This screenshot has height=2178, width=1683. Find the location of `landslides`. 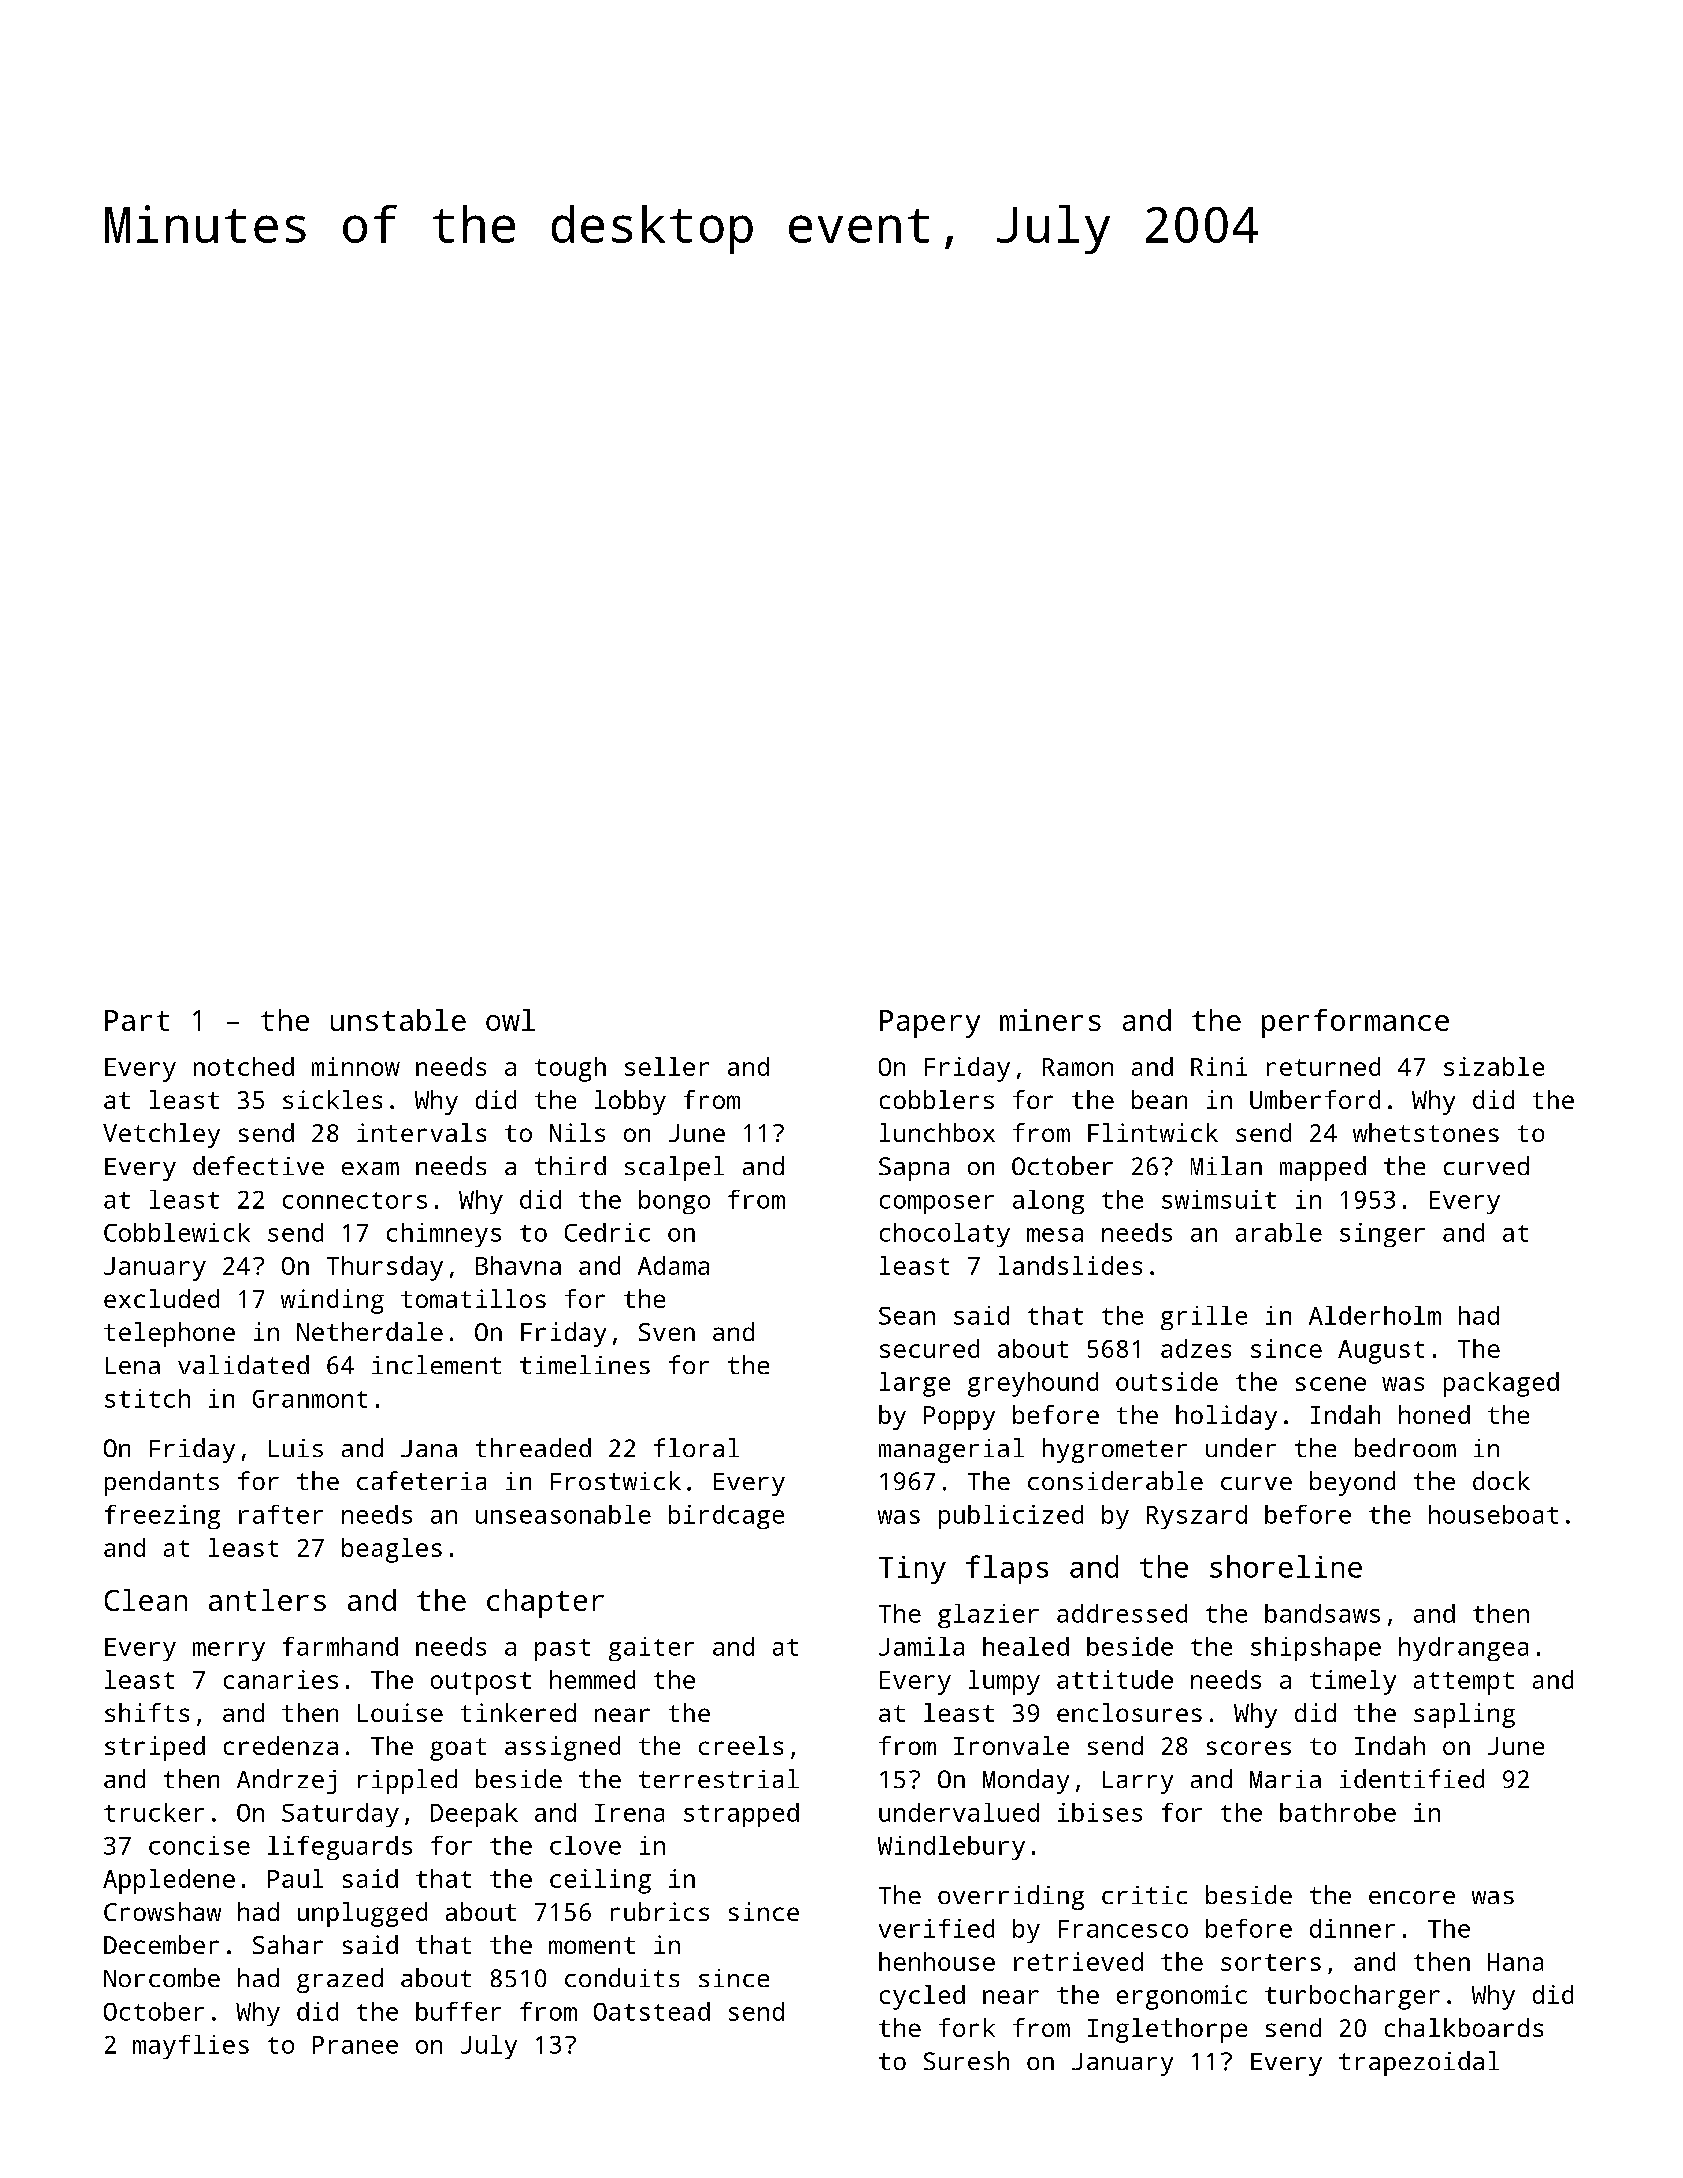

landslides is located at coordinates (1070, 1265).
